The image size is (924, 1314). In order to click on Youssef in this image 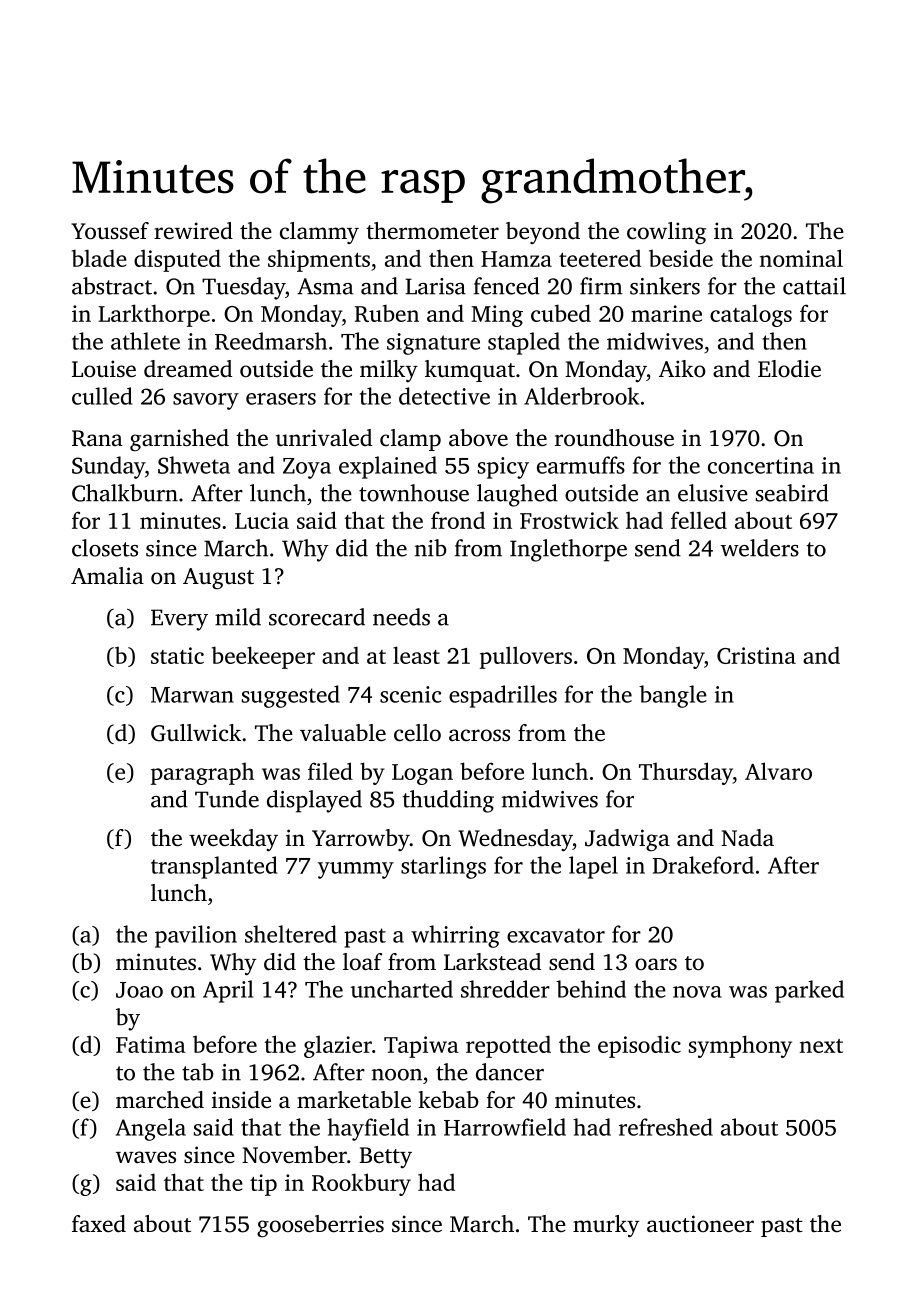, I will do `click(110, 231)`.
